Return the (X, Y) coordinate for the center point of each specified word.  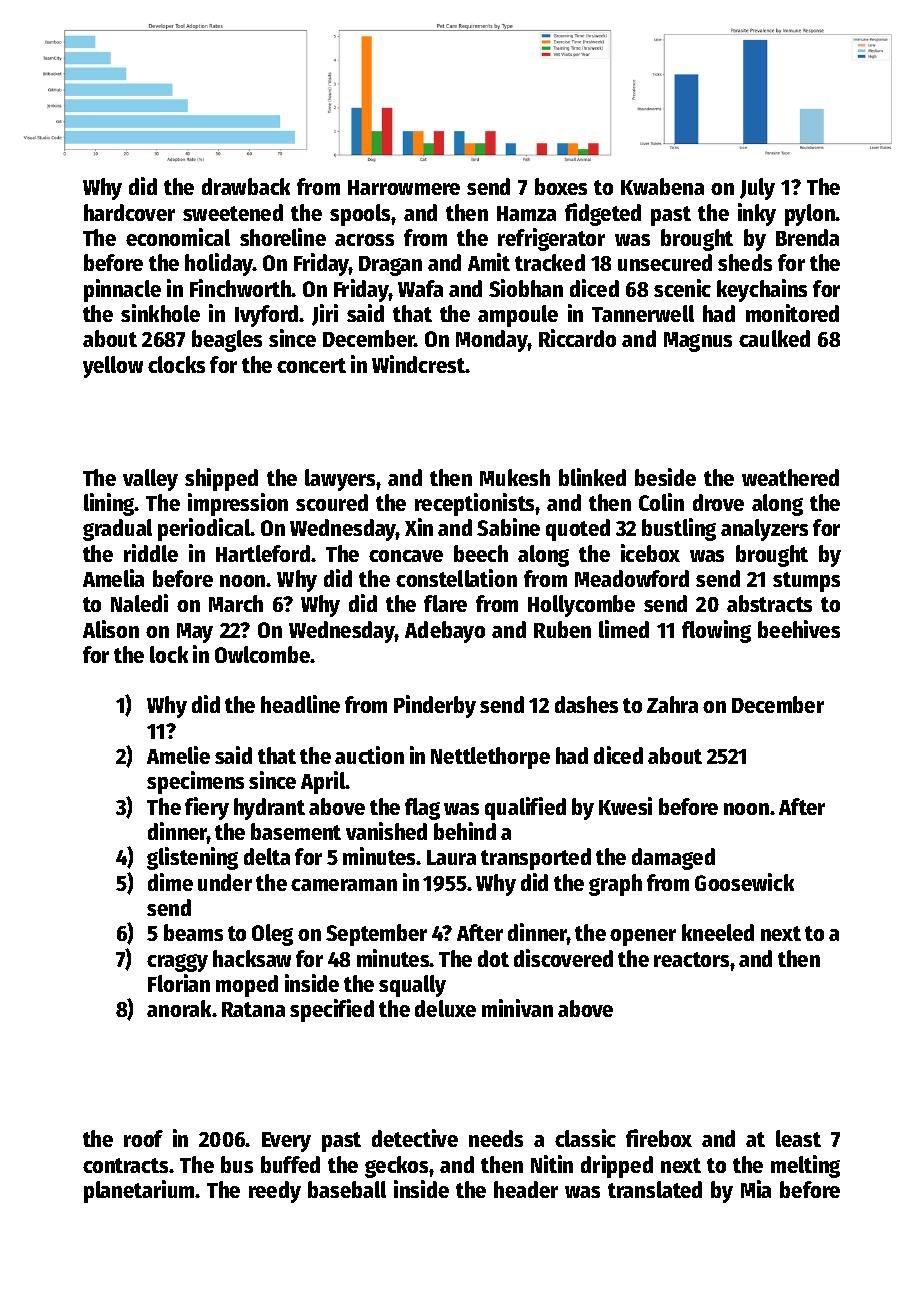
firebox (659, 1138)
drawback (246, 186)
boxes (561, 186)
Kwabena (662, 186)
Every (286, 1142)
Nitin (552, 1164)
